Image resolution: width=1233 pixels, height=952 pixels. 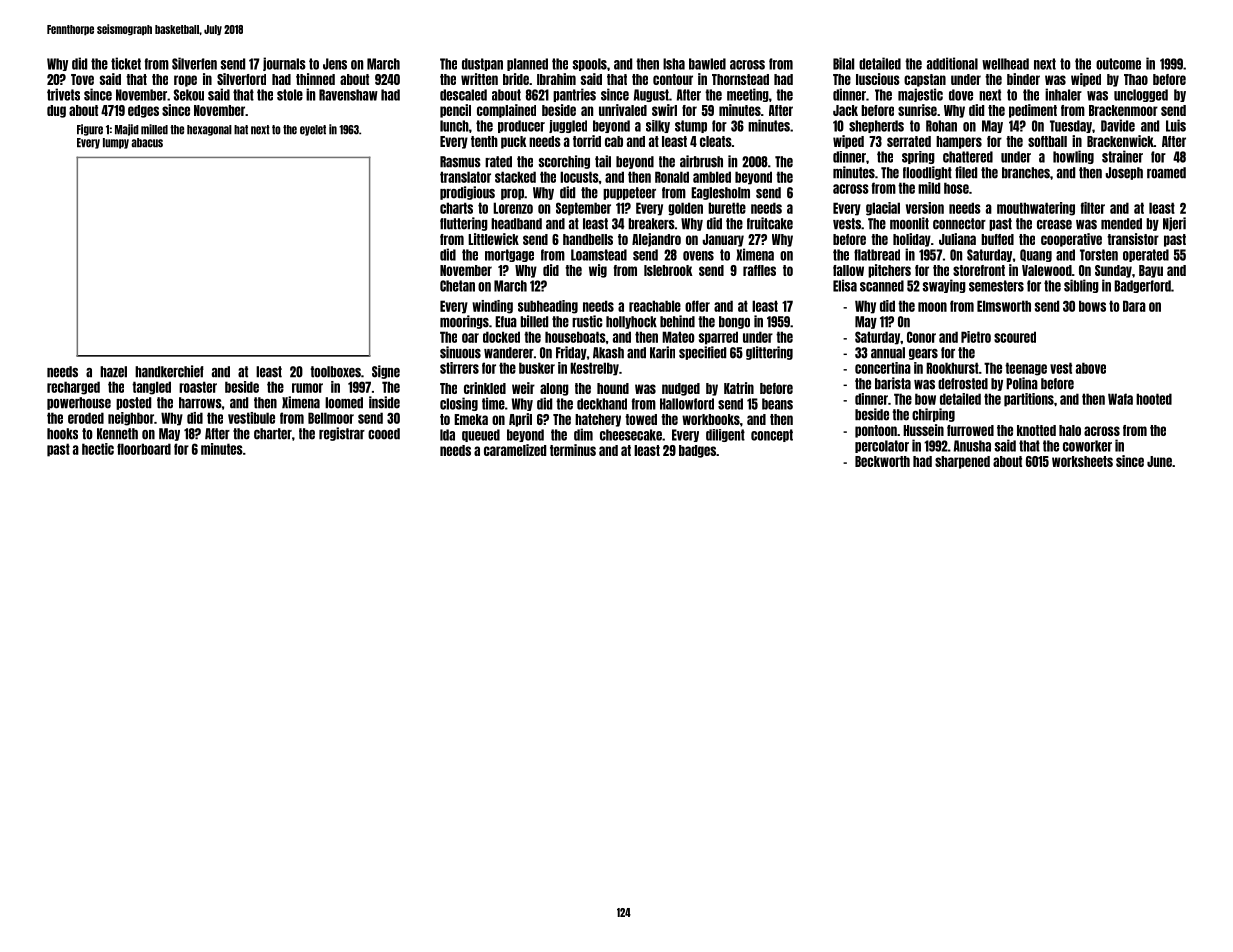 What do you see at coordinates (573, 450) in the document?
I see `terminus` at bounding box center [573, 450].
